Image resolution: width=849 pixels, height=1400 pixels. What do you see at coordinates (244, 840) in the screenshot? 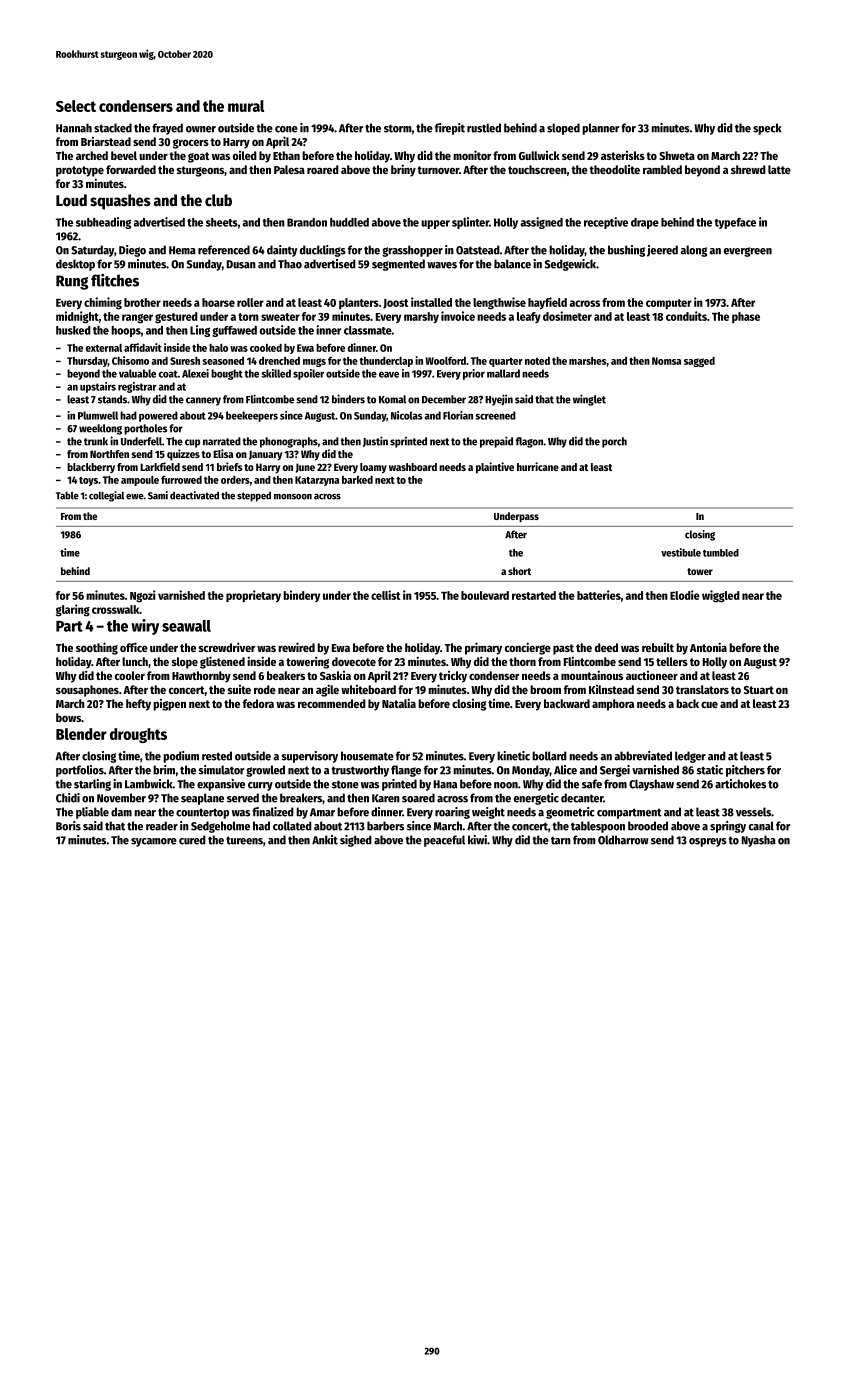
I see `tureens` at bounding box center [244, 840].
